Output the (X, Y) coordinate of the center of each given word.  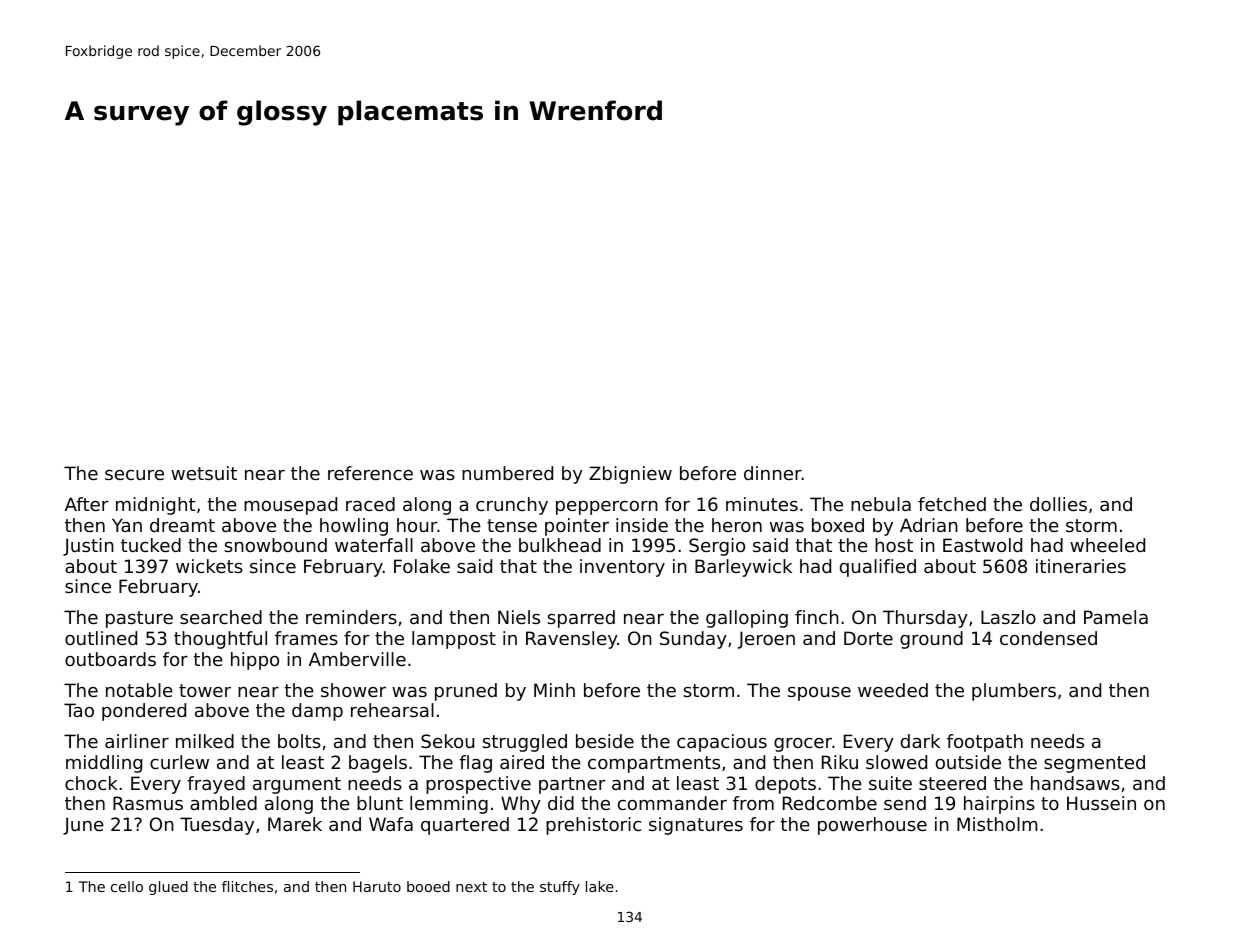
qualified (878, 568)
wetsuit (204, 473)
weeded (893, 690)
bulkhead (560, 545)
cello (127, 886)
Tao (79, 710)
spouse (819, 694)
